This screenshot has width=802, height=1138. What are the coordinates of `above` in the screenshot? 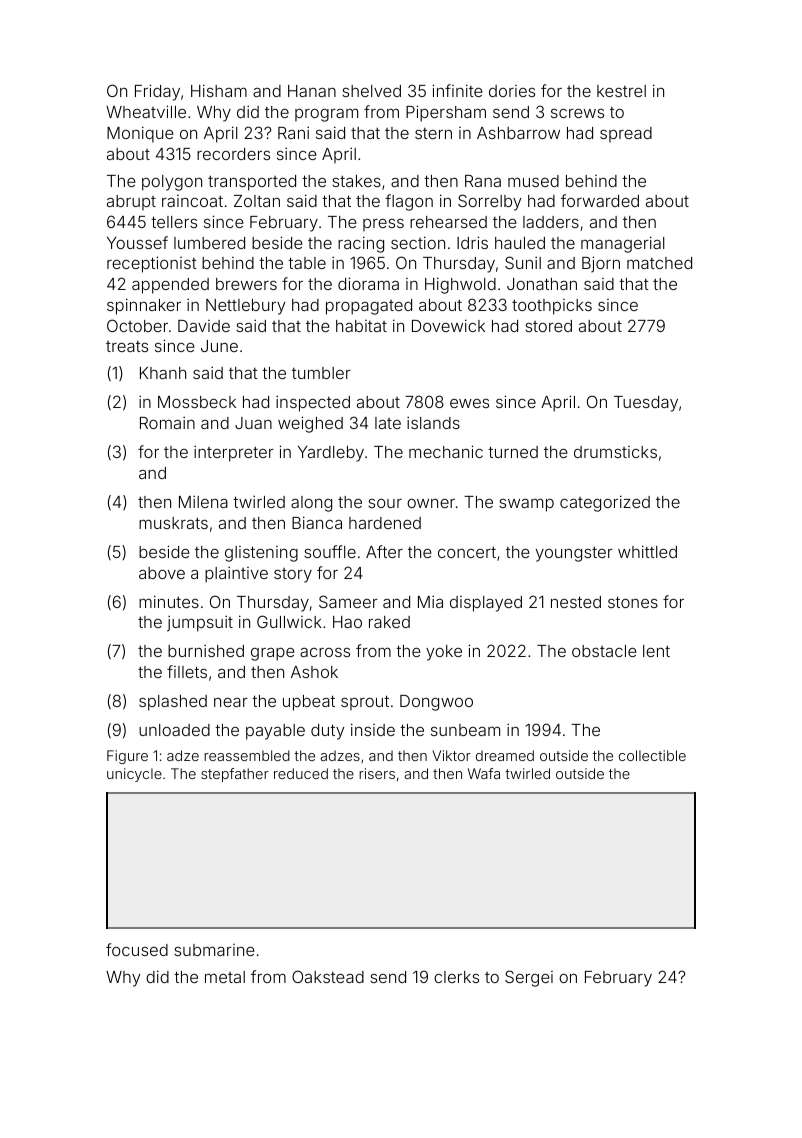 It's located at (162, 573).
